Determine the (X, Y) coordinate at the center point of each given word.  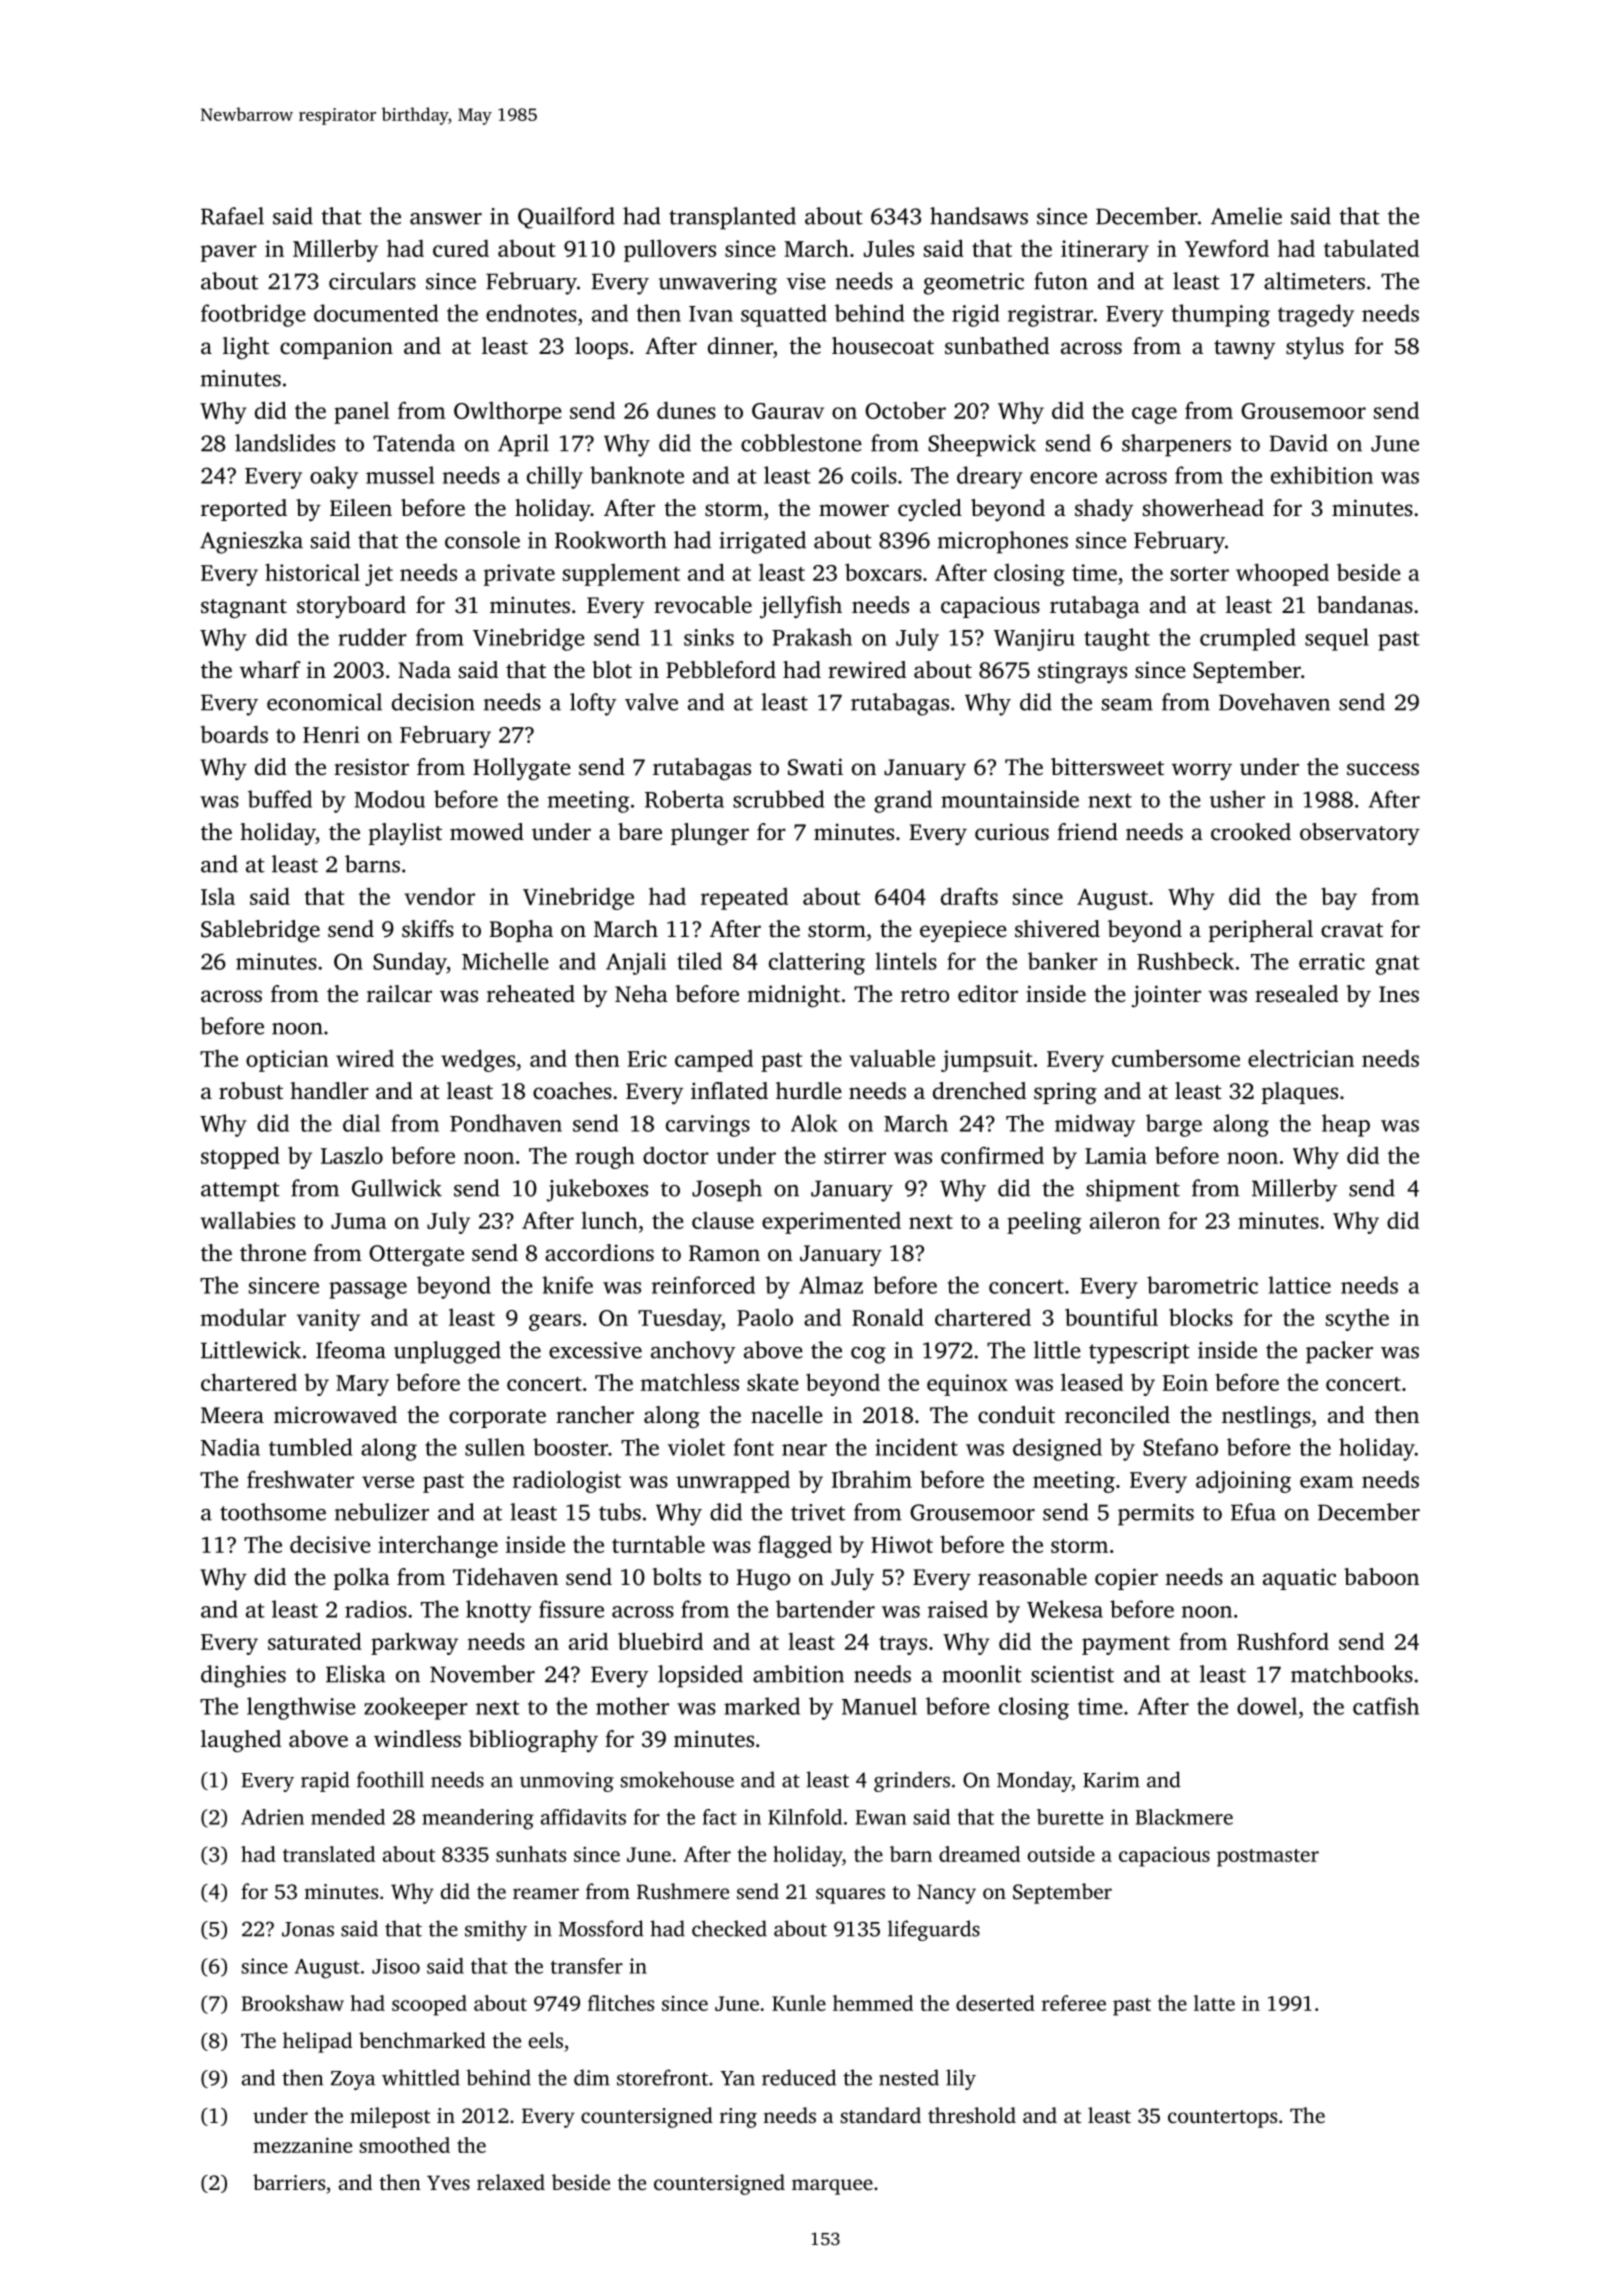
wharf (270, 669)
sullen (495, 1447)
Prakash (812, 637)
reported (244, 510)
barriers (289, 2182)
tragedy (1316, 315)
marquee (832, 2187)
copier (1126, 1579)
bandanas (1365, 604)
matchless (690, 1382)
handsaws (979, 216)
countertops (1222, 2119)
